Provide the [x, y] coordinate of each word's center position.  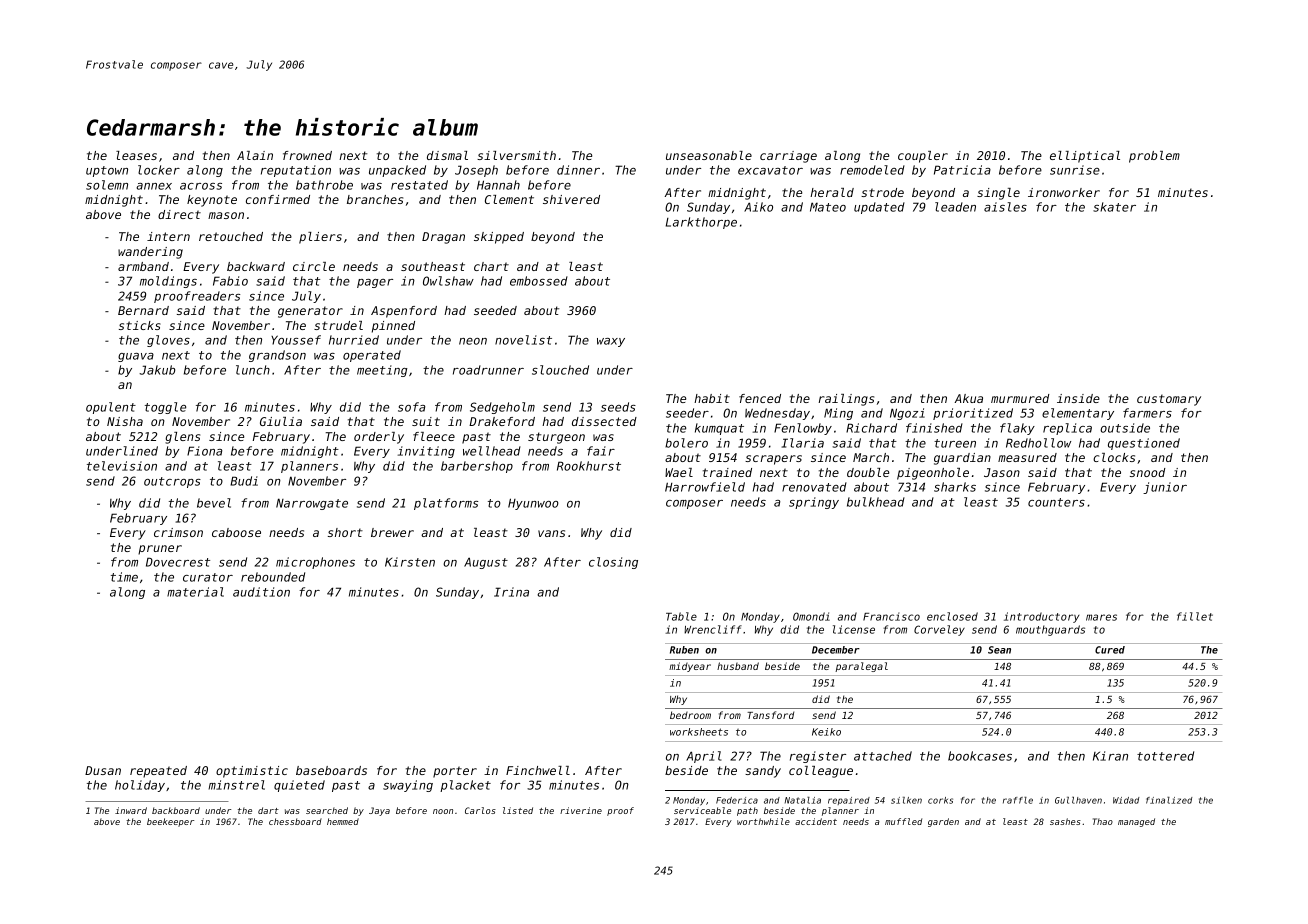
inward [131, 810]
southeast [433, 266]
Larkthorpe [701, 223]
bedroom [690, 715]
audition [261, 592]
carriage [788, 157]
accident [816, 821]
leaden [955, 207]
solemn [107, 185]
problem [1154, 157]
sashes [1065, 821]
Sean [999, 650]
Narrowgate [312, 504]
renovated [814, 487]
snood [1147, 472]
